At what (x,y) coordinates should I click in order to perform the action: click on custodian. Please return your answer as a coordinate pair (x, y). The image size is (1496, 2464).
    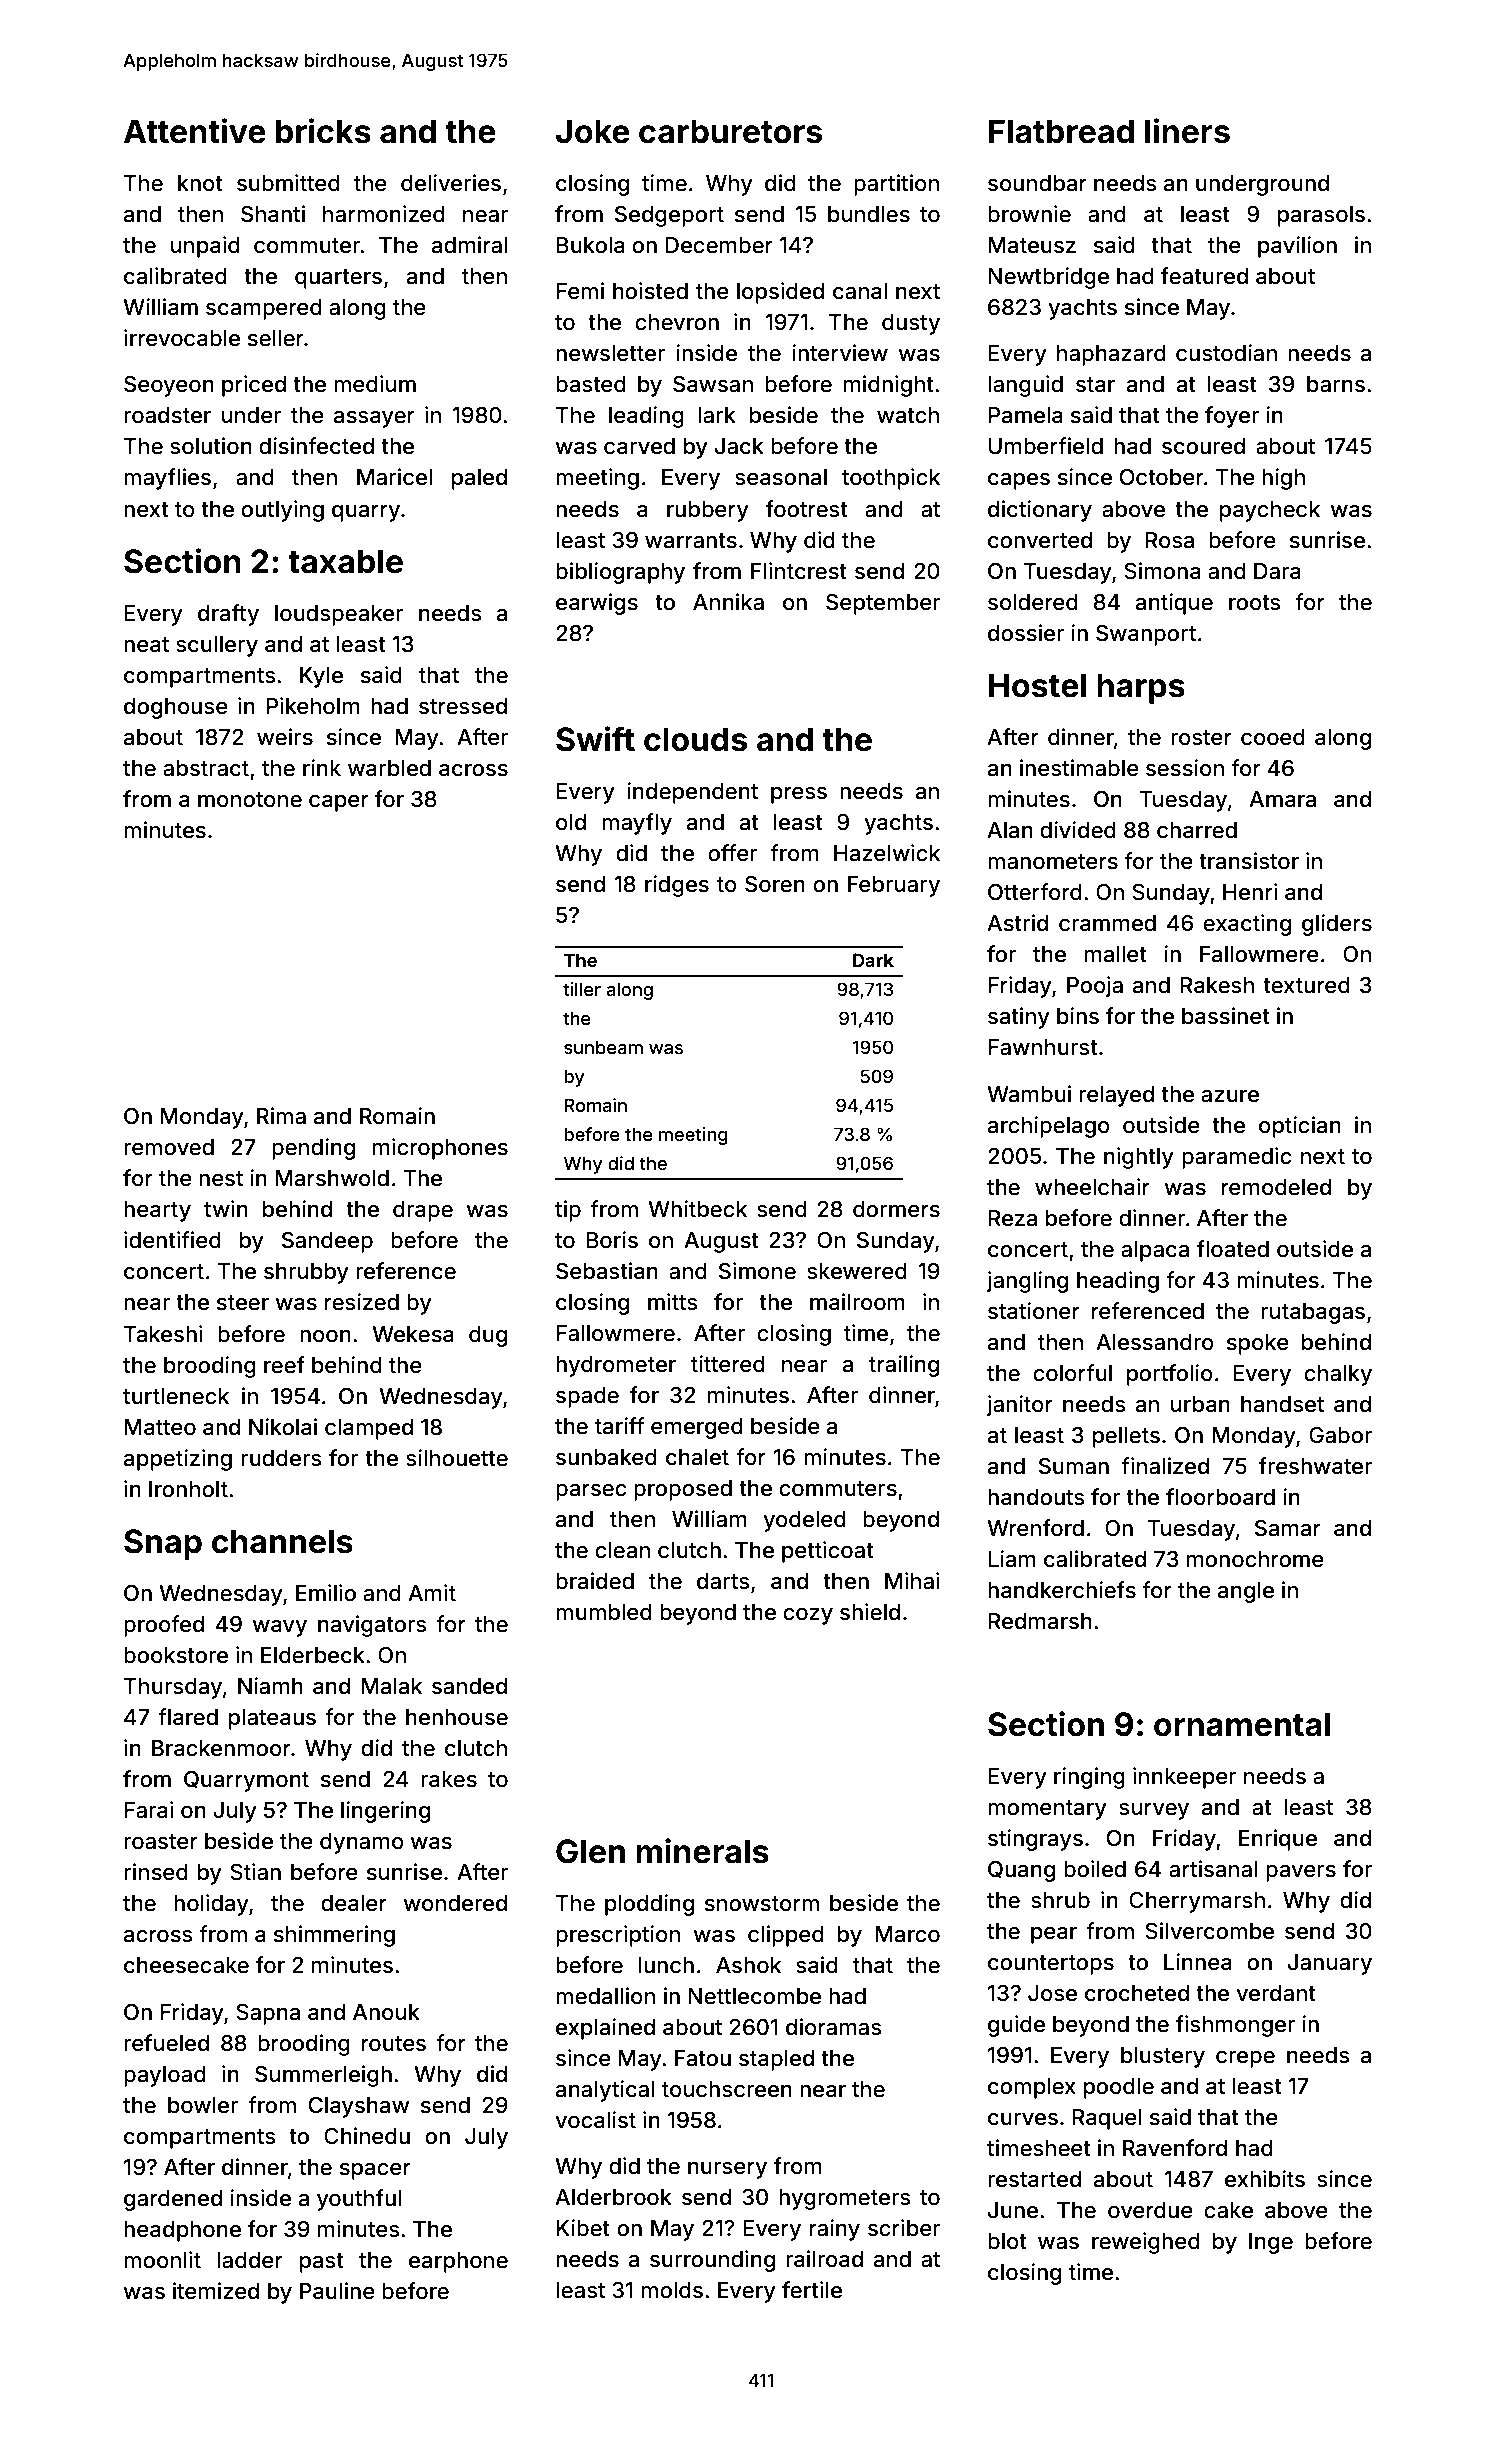
    Looking at the image, I should click on (1226, 353).
